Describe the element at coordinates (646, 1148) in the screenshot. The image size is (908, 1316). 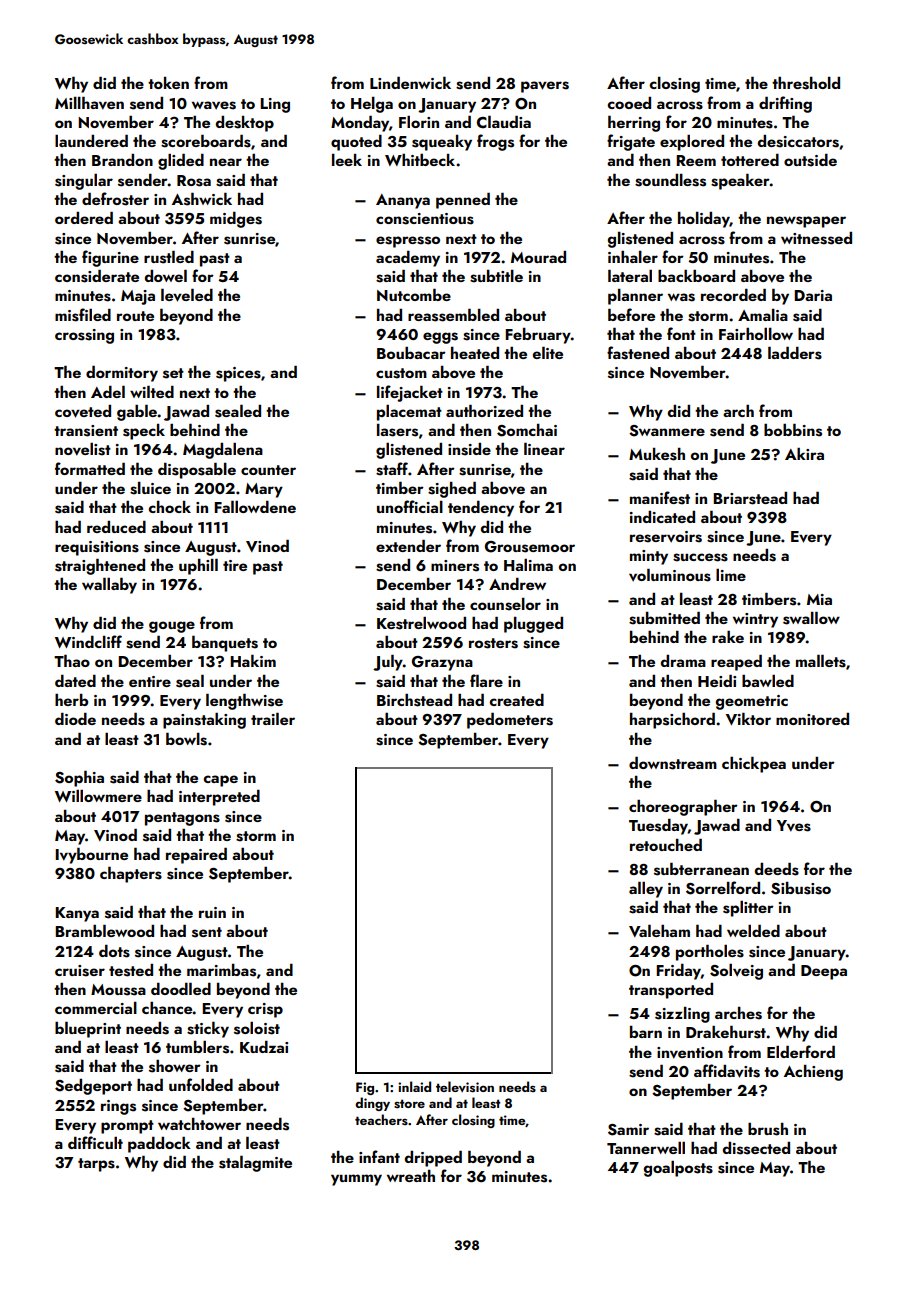
I see `Tannerwell` at that location.
